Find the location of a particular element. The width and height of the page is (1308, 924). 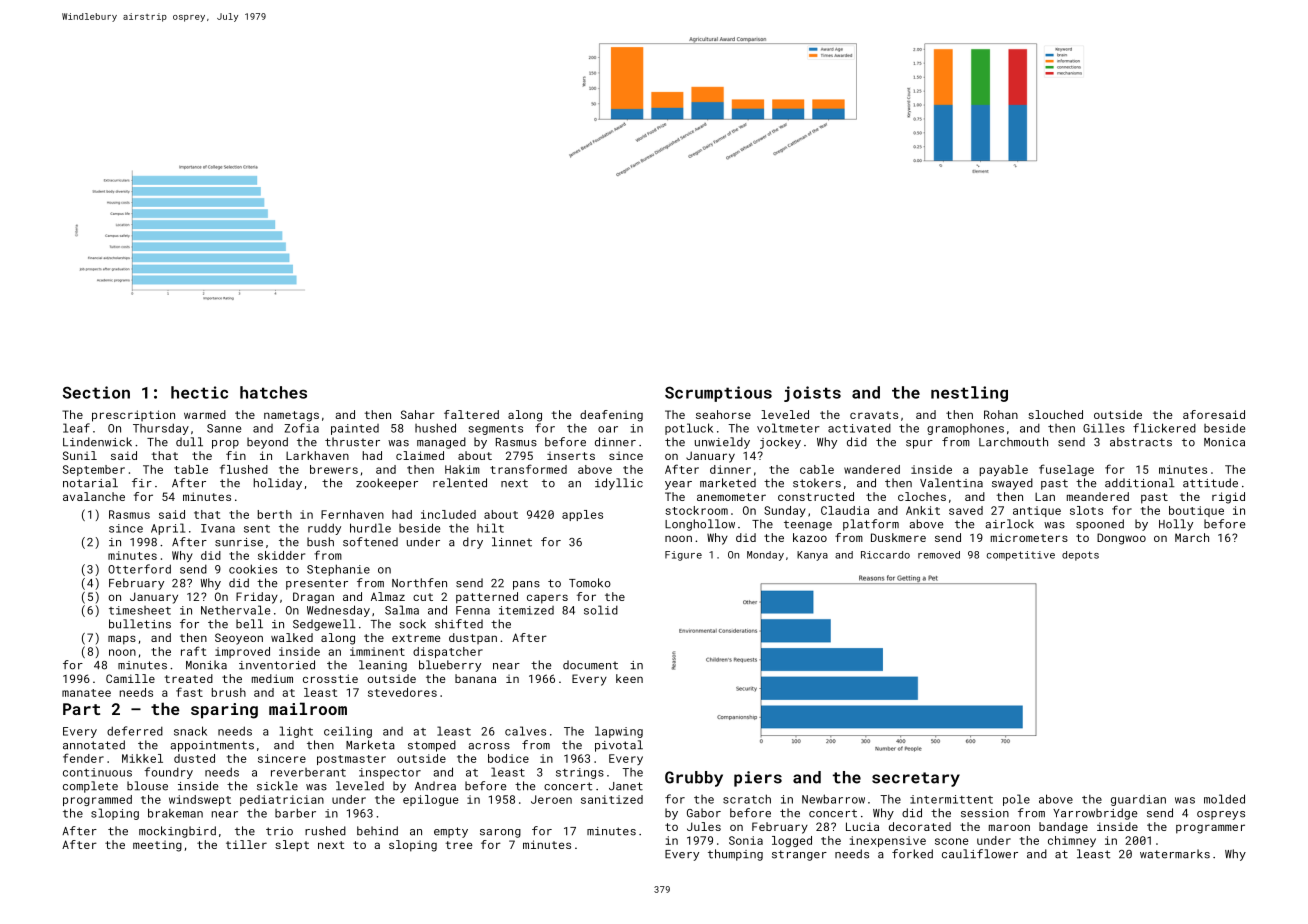

meeting is located at coordinates (157, 846).
